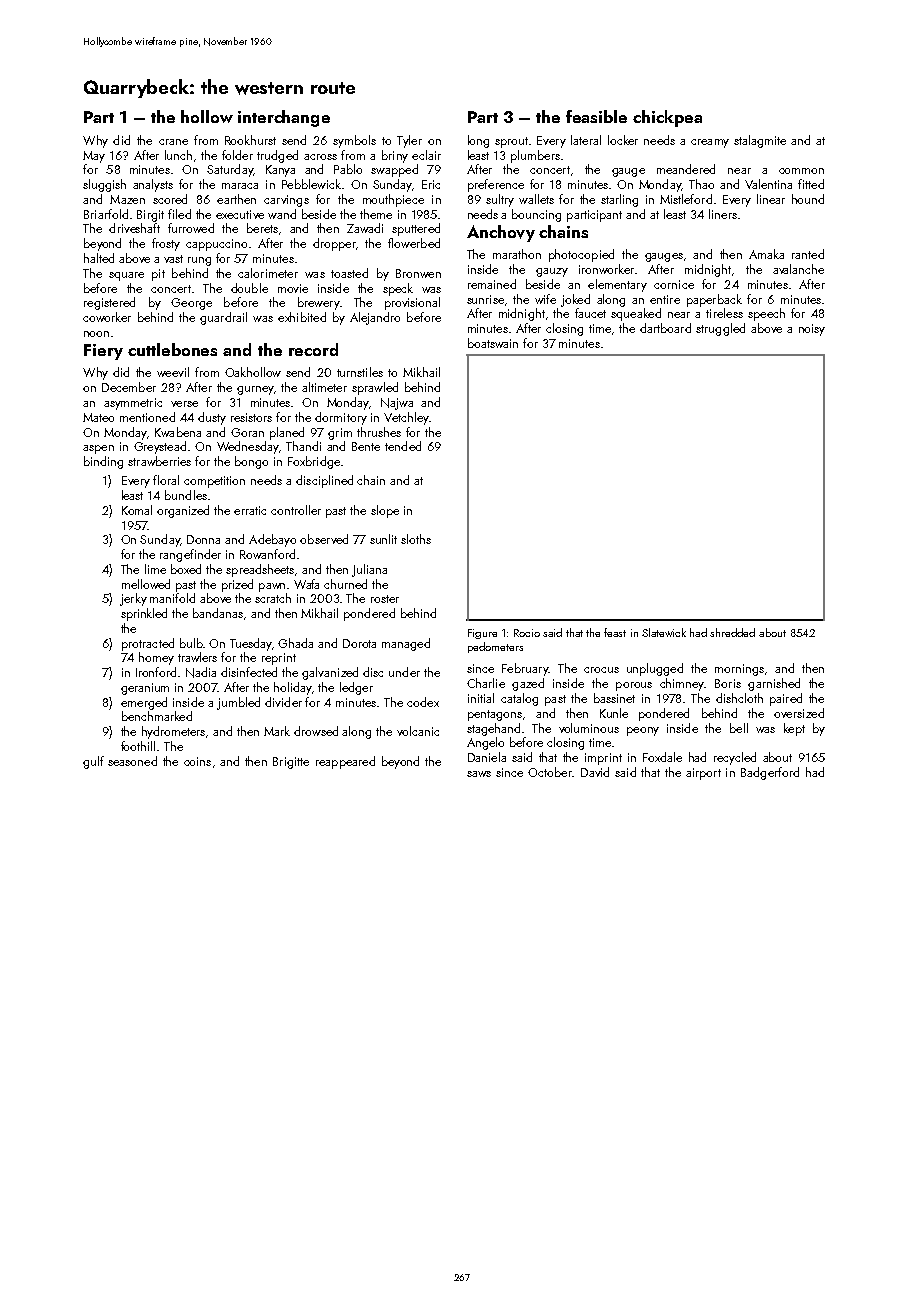 This screenshot has width=908, height=1316. What do you see at coordinates (93, 762) in the screenshot?
I see `gulf` at bounding box center [93, 762].
